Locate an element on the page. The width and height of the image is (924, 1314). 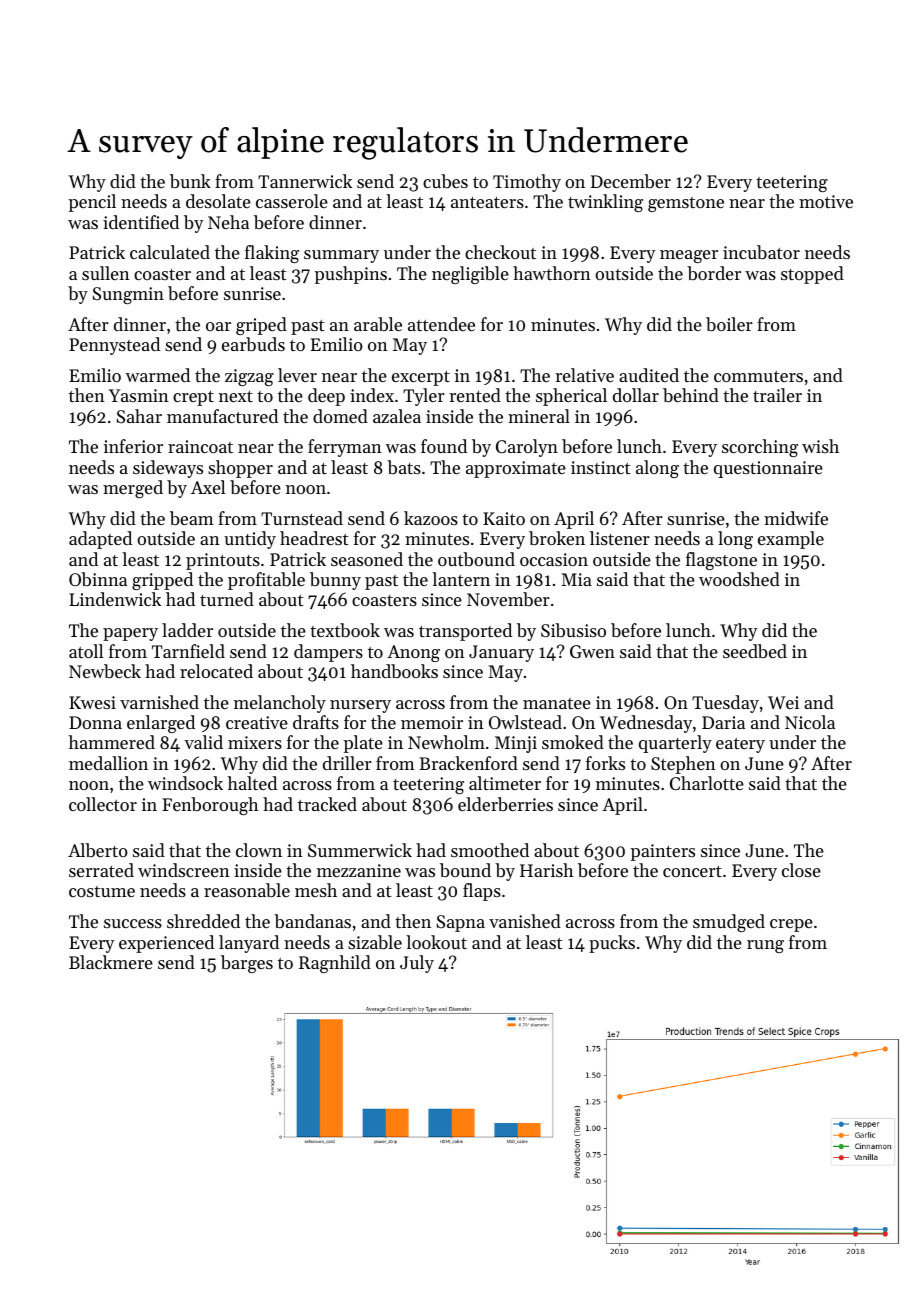
untidy is located at coordinates (250, 540).
